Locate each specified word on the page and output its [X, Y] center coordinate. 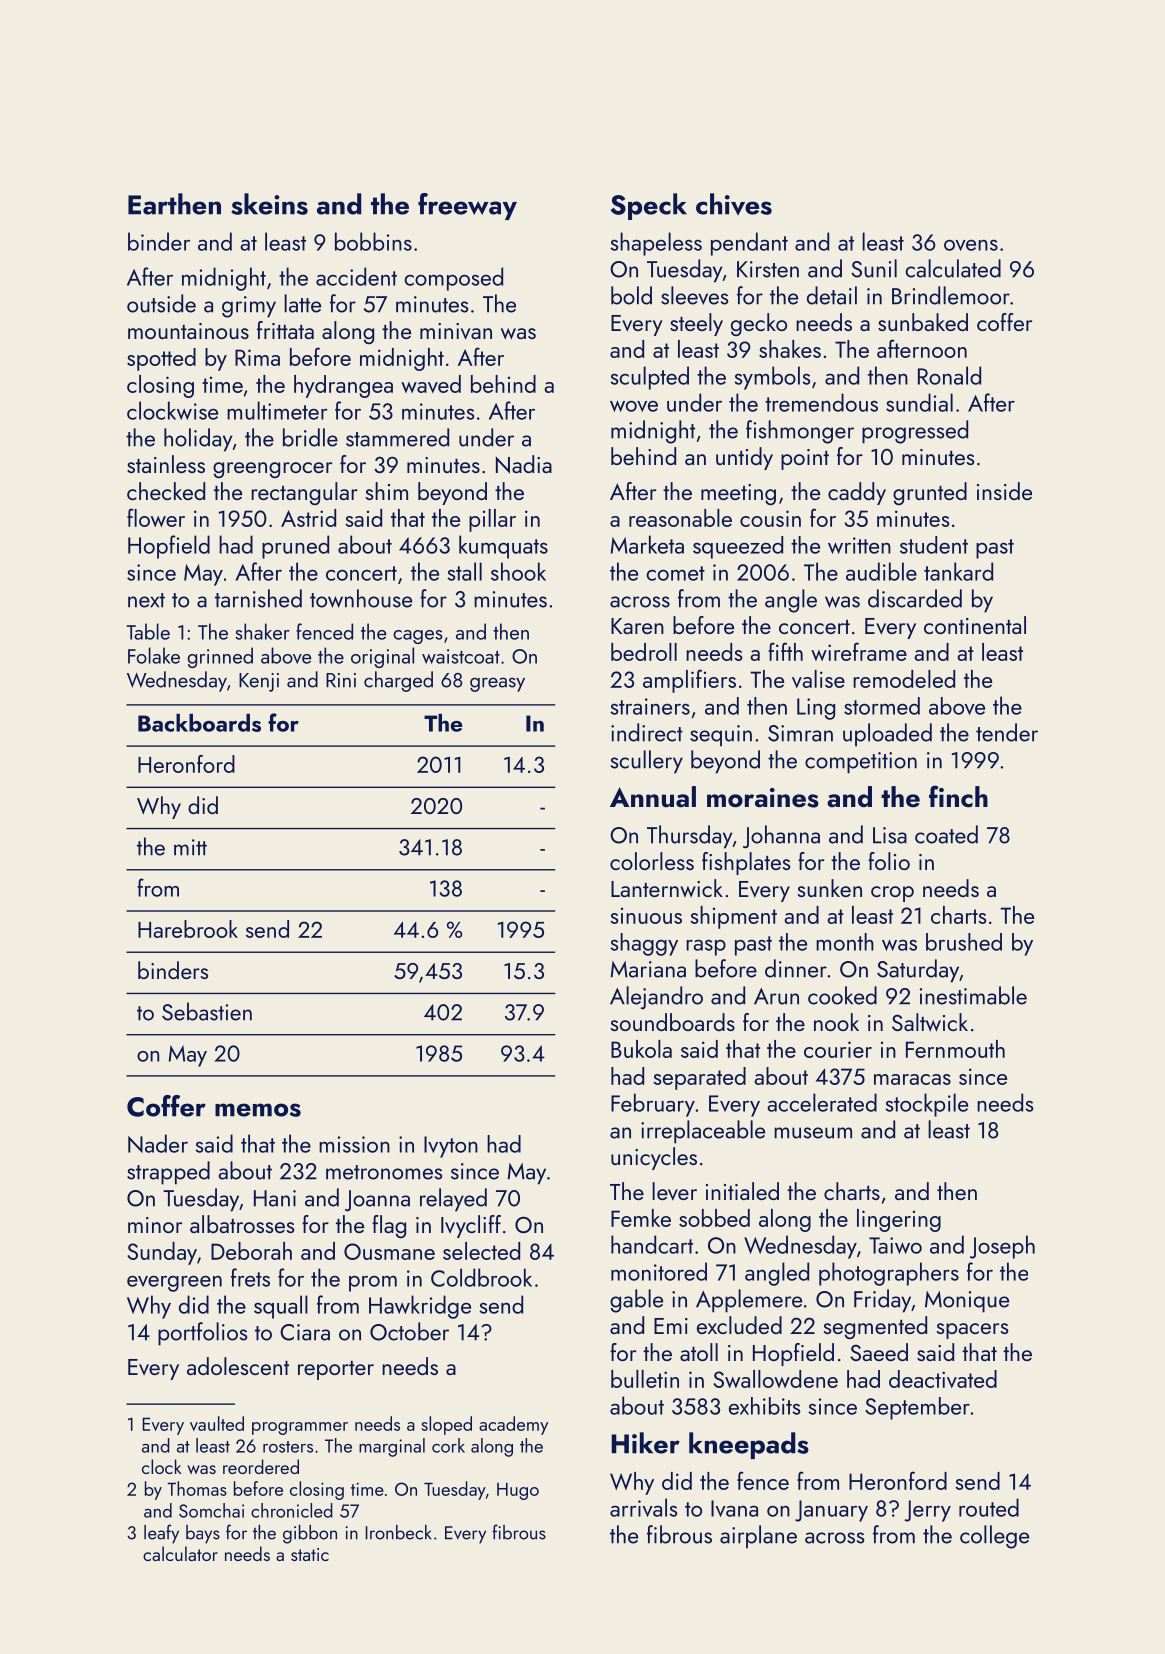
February [653, 1105]
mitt [190, 847]
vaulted [217, 1423]
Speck [649, 206]
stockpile [926, 1105]
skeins [269, 204]
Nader [158, 1143]
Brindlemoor [951, 295]
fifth [785, 651]
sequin [721, 736]
